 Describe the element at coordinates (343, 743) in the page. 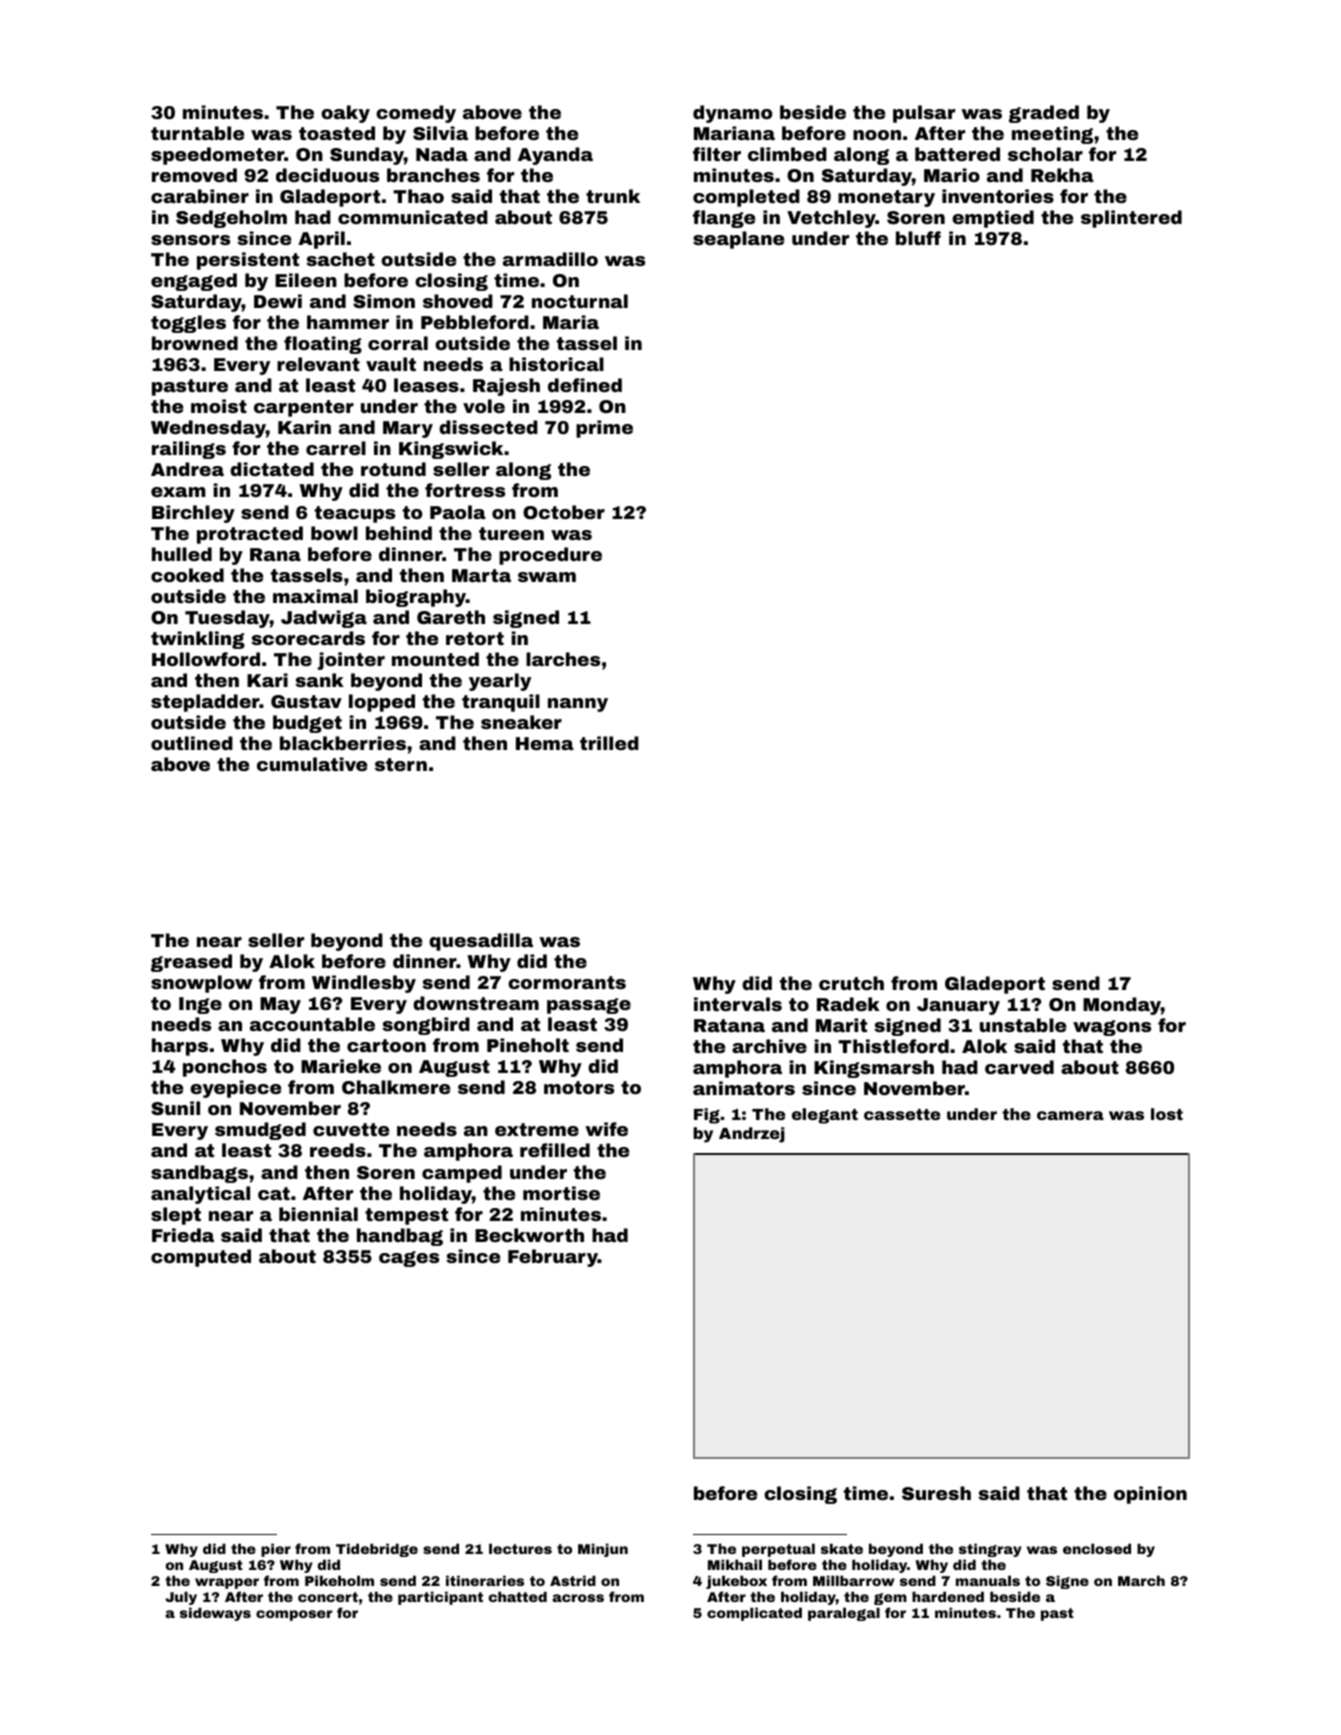

I see `blackberries` at that location.
